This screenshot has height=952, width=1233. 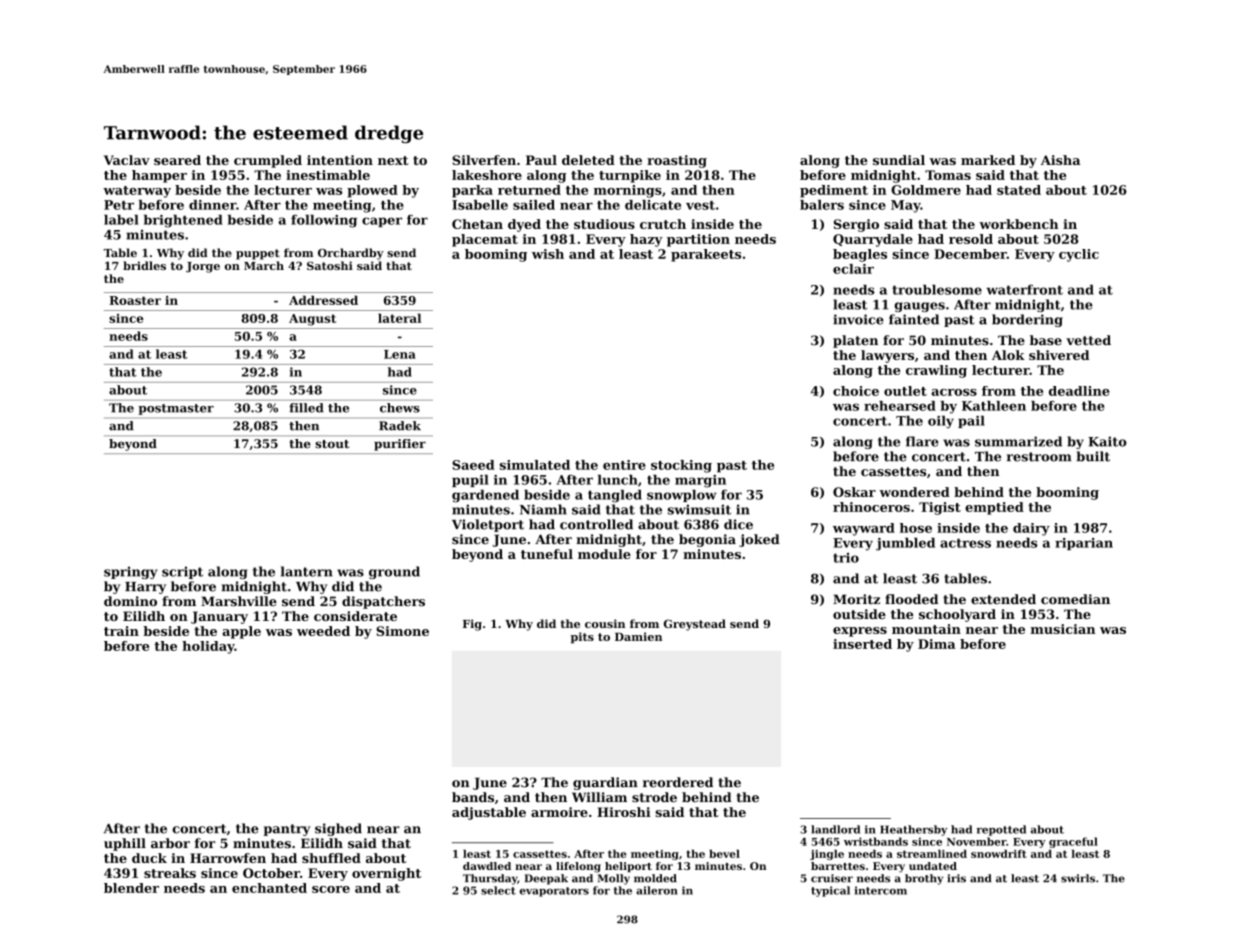 I want to click on wish, so click(x=548, y=254).
